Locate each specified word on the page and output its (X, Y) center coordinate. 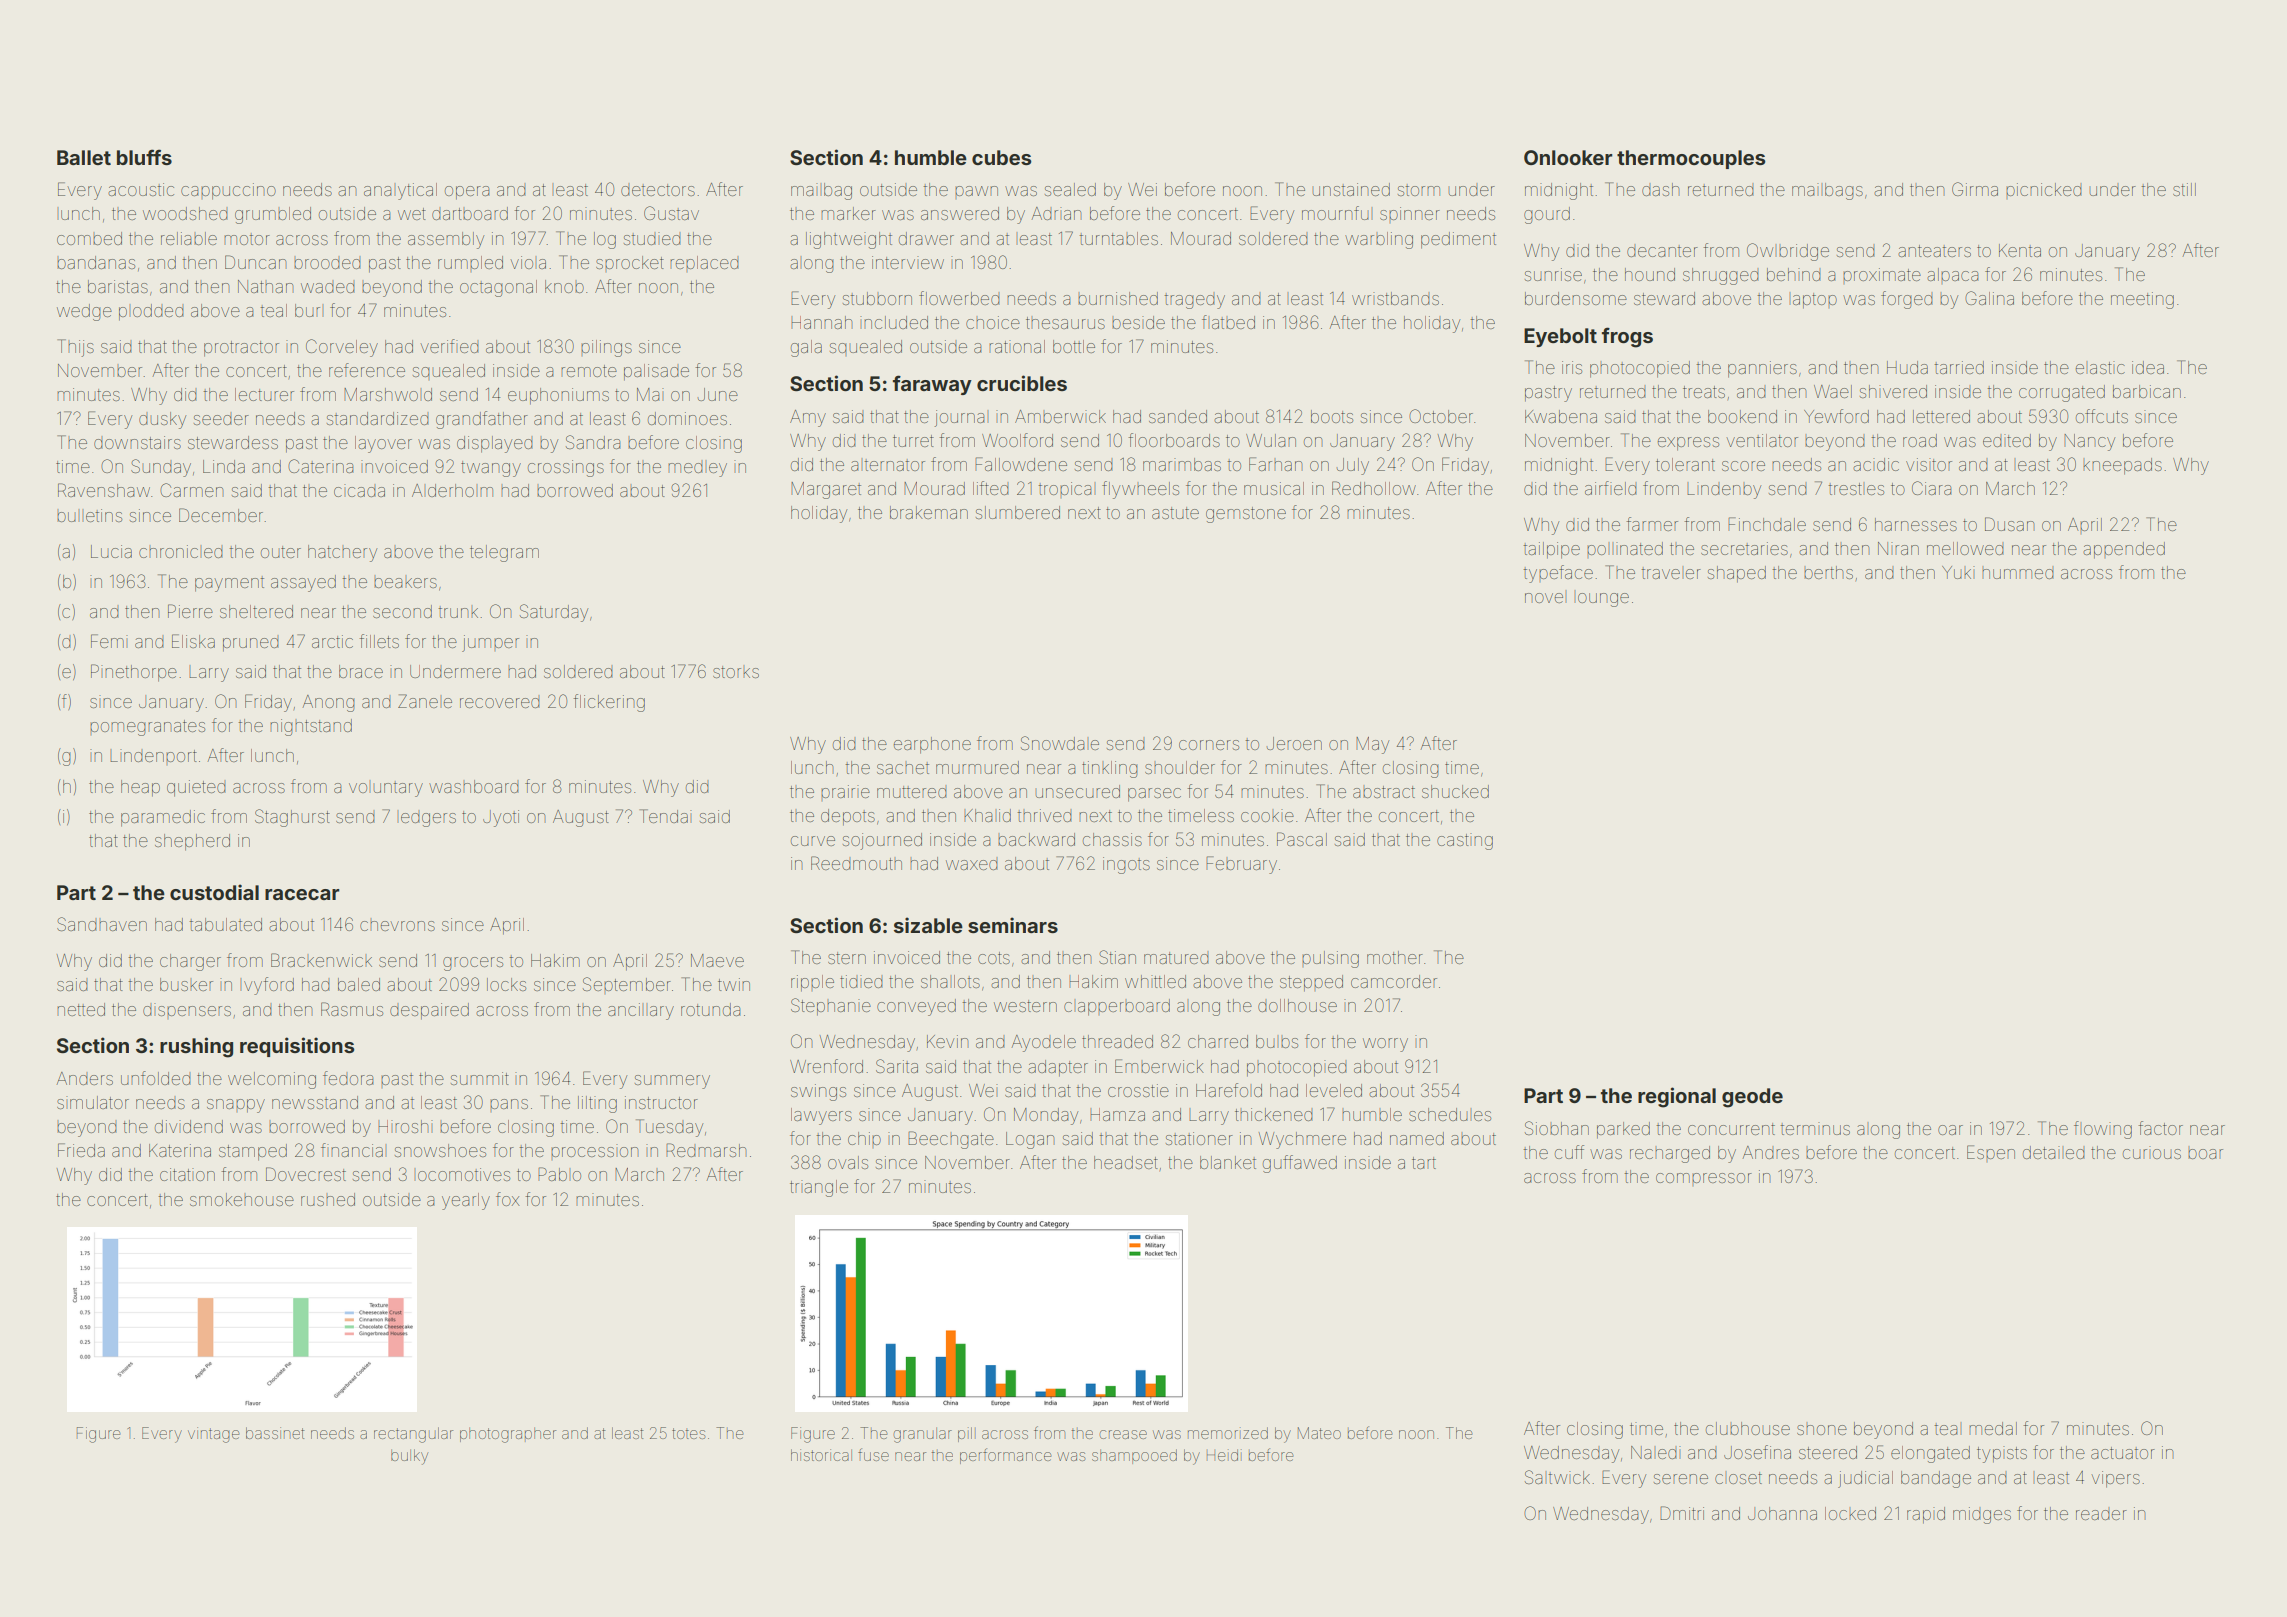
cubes (1001, 157)
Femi (109, 641)
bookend (1742, 416)
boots (1332, 416)
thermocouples (1691, 159)
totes (688, 1433)
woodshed (185, 213)
